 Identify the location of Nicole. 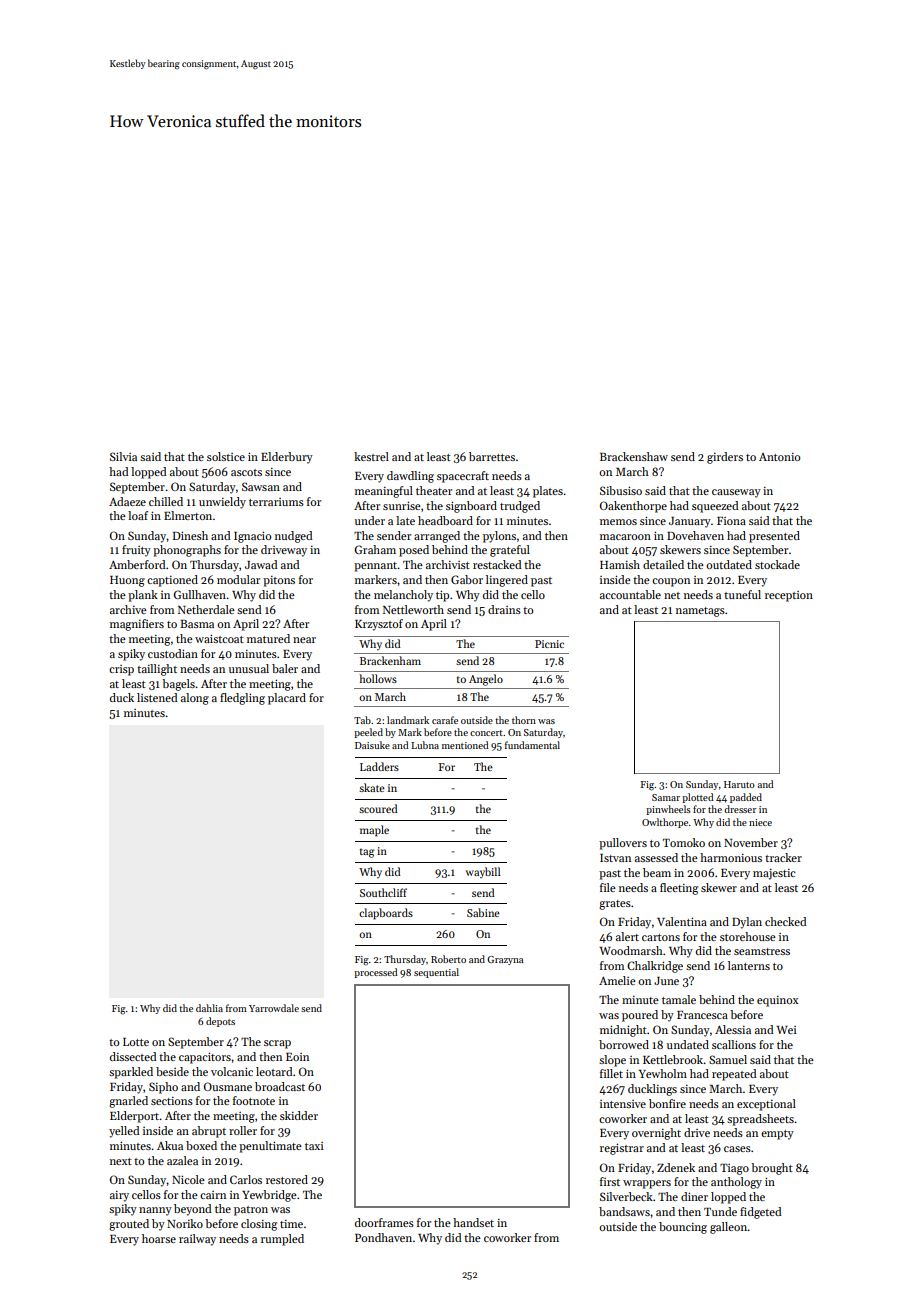
(188, 1179).
